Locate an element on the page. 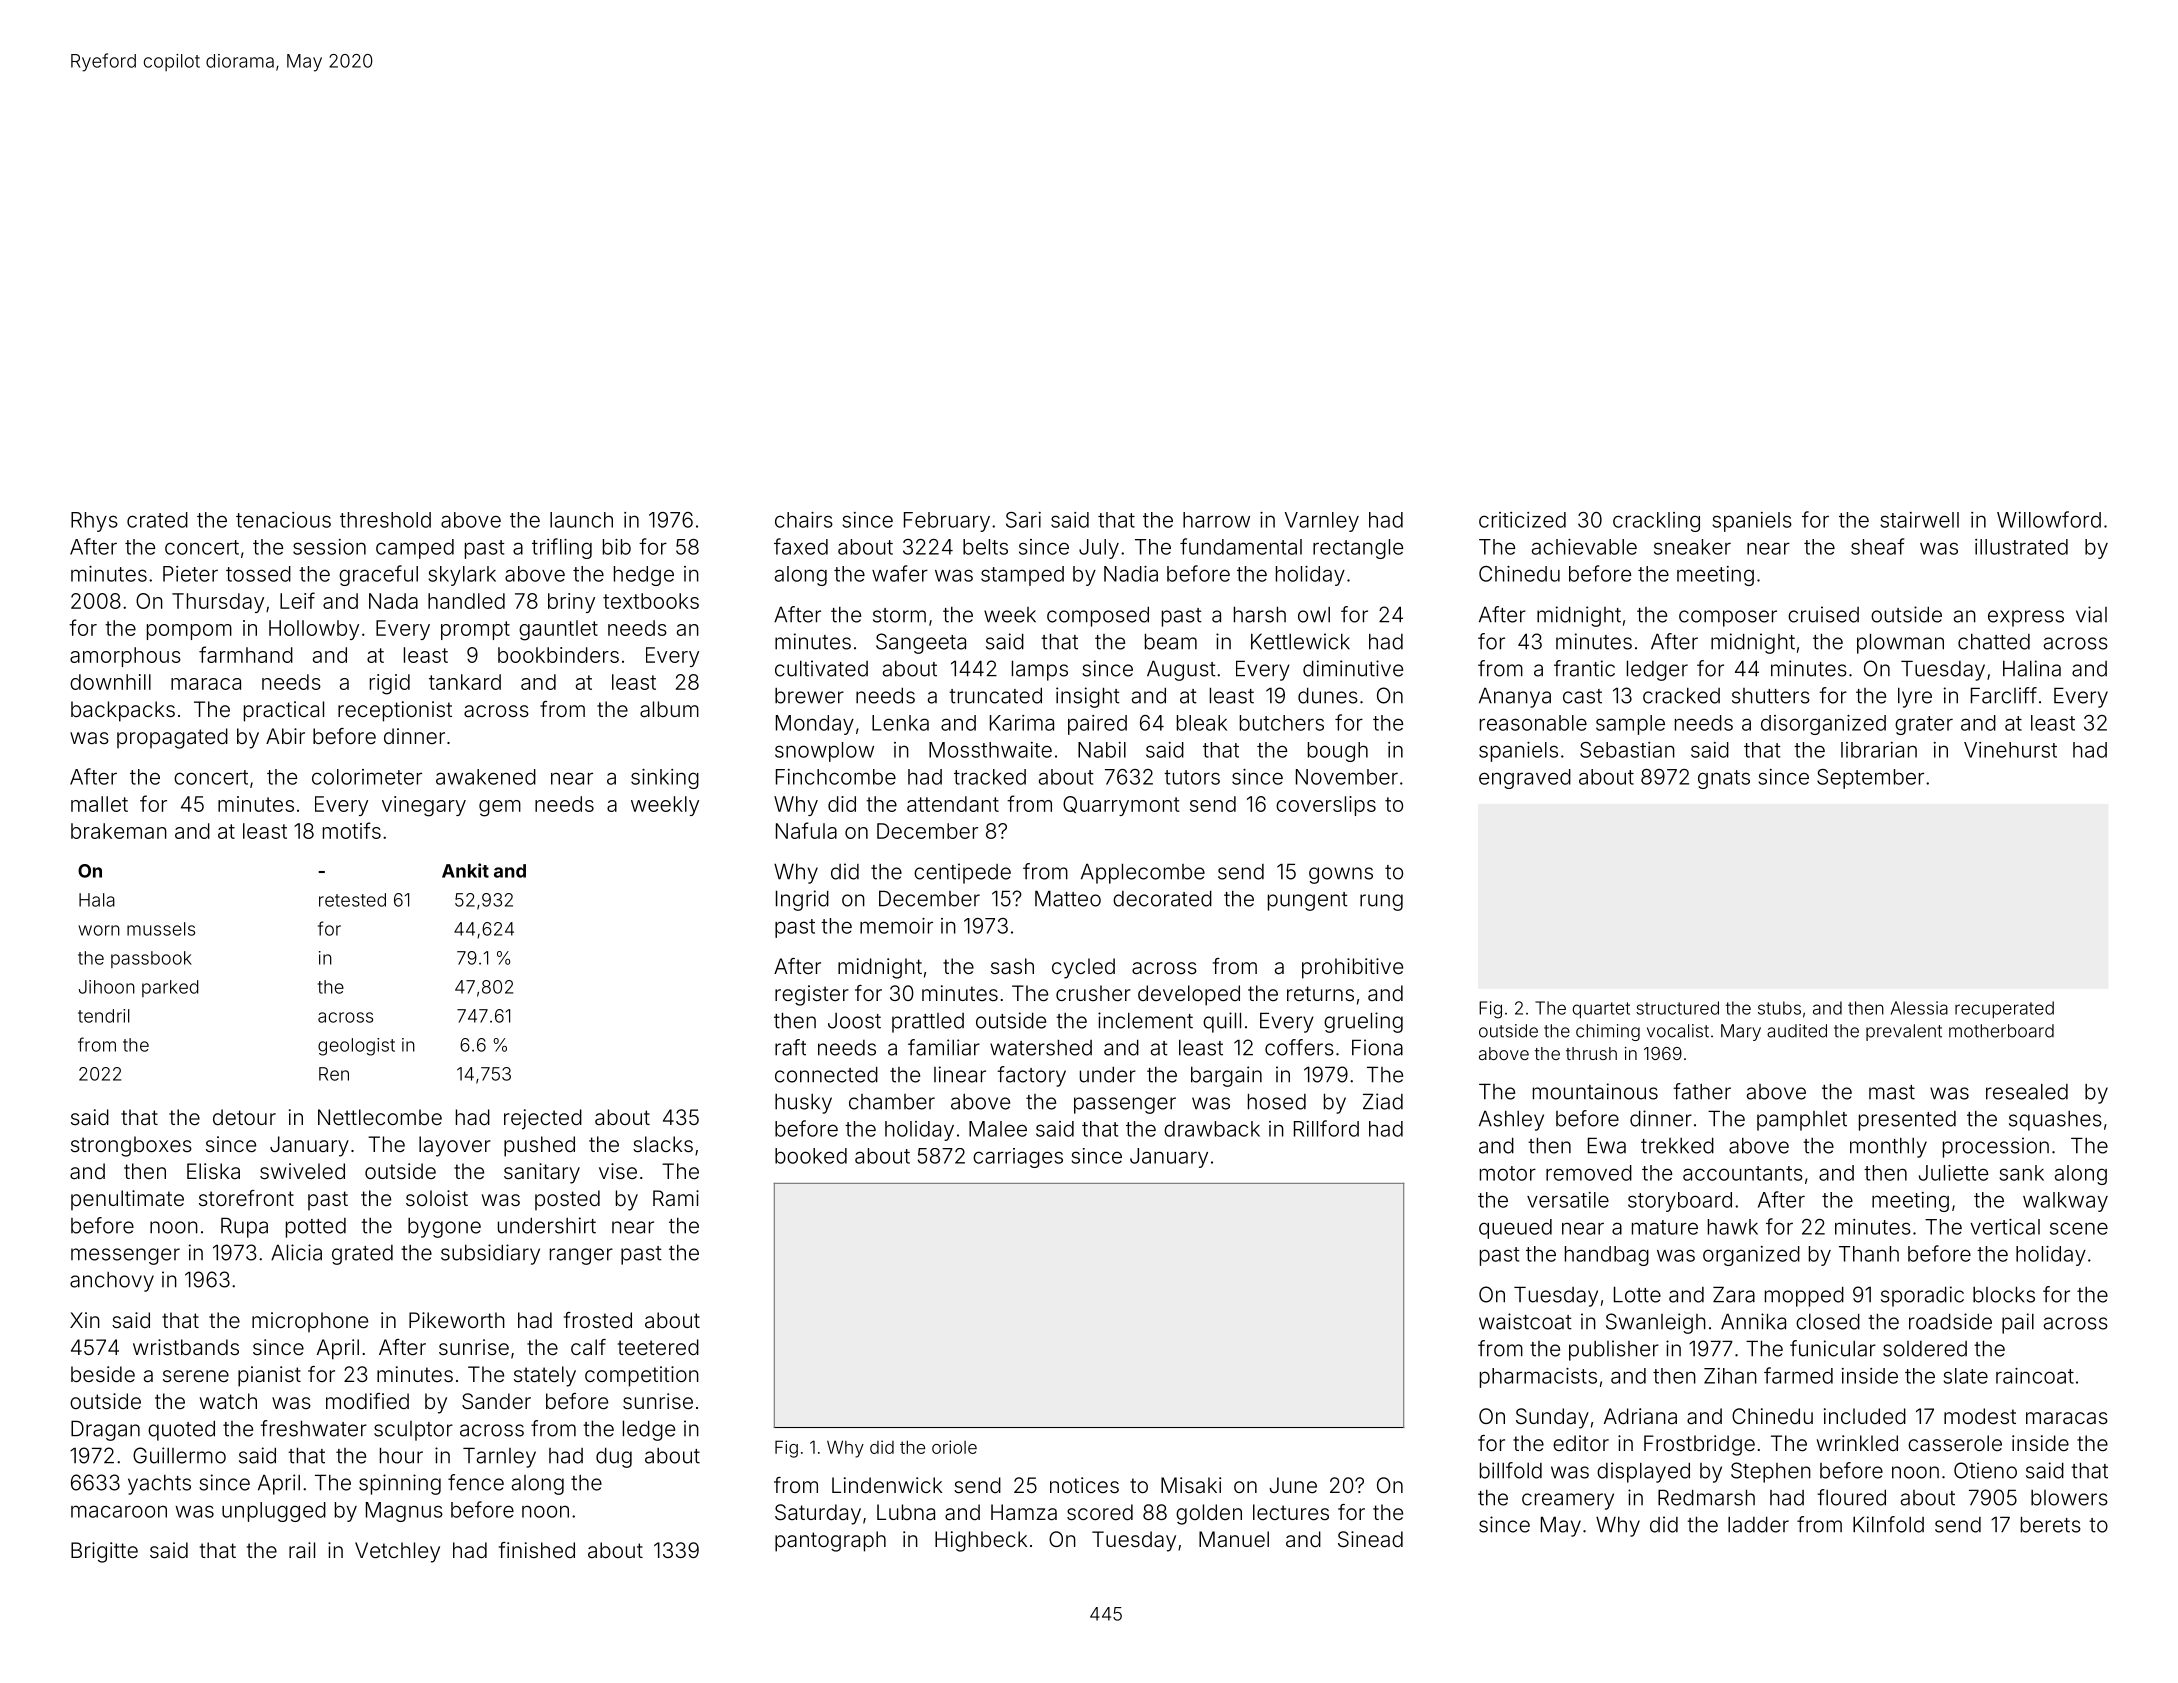 The image size is (2178, 1683). accountants is located at coordinates (1743, 1173).
